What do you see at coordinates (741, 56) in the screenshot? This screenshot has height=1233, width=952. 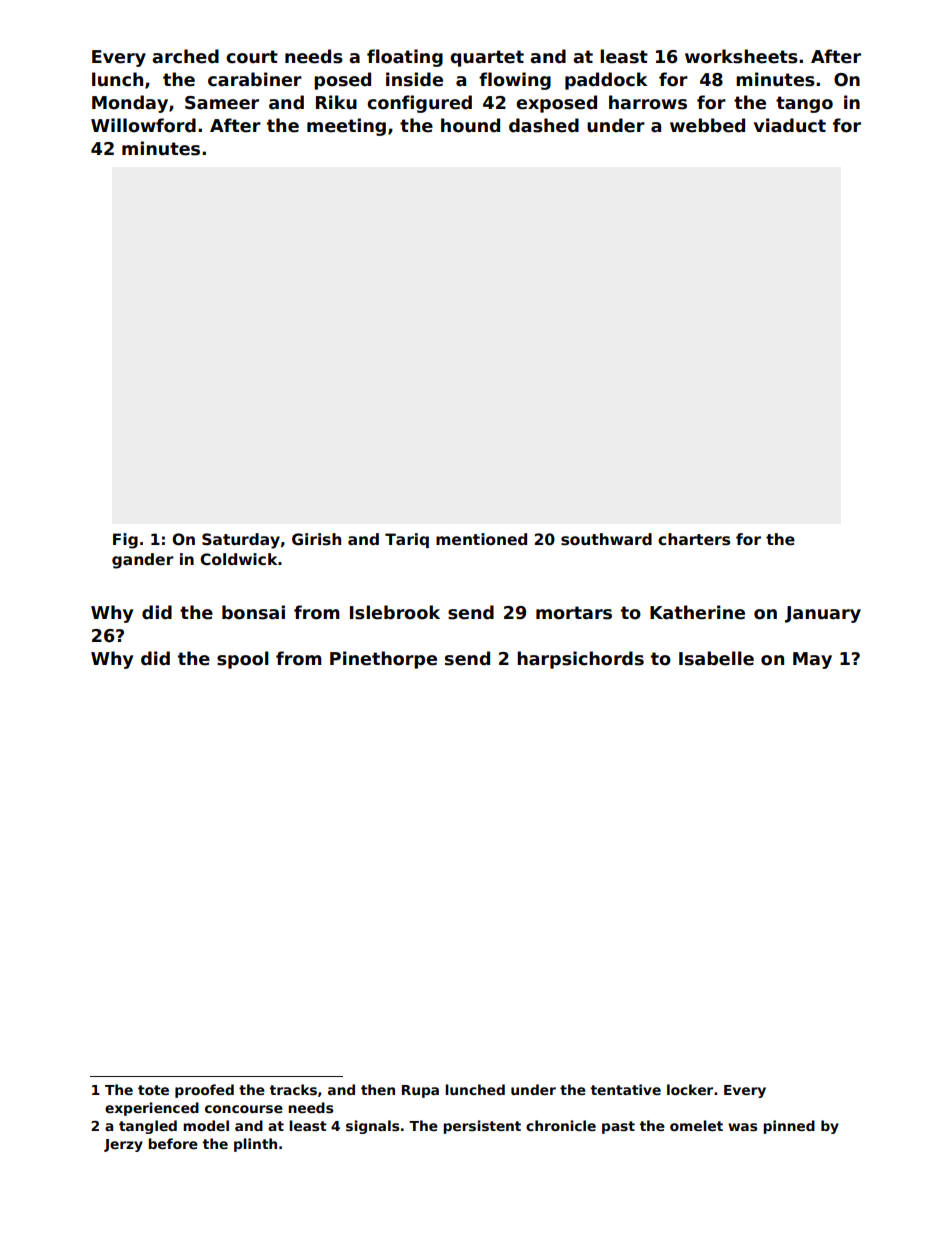 I see `worksheets` at bounding box center [741, 56].
